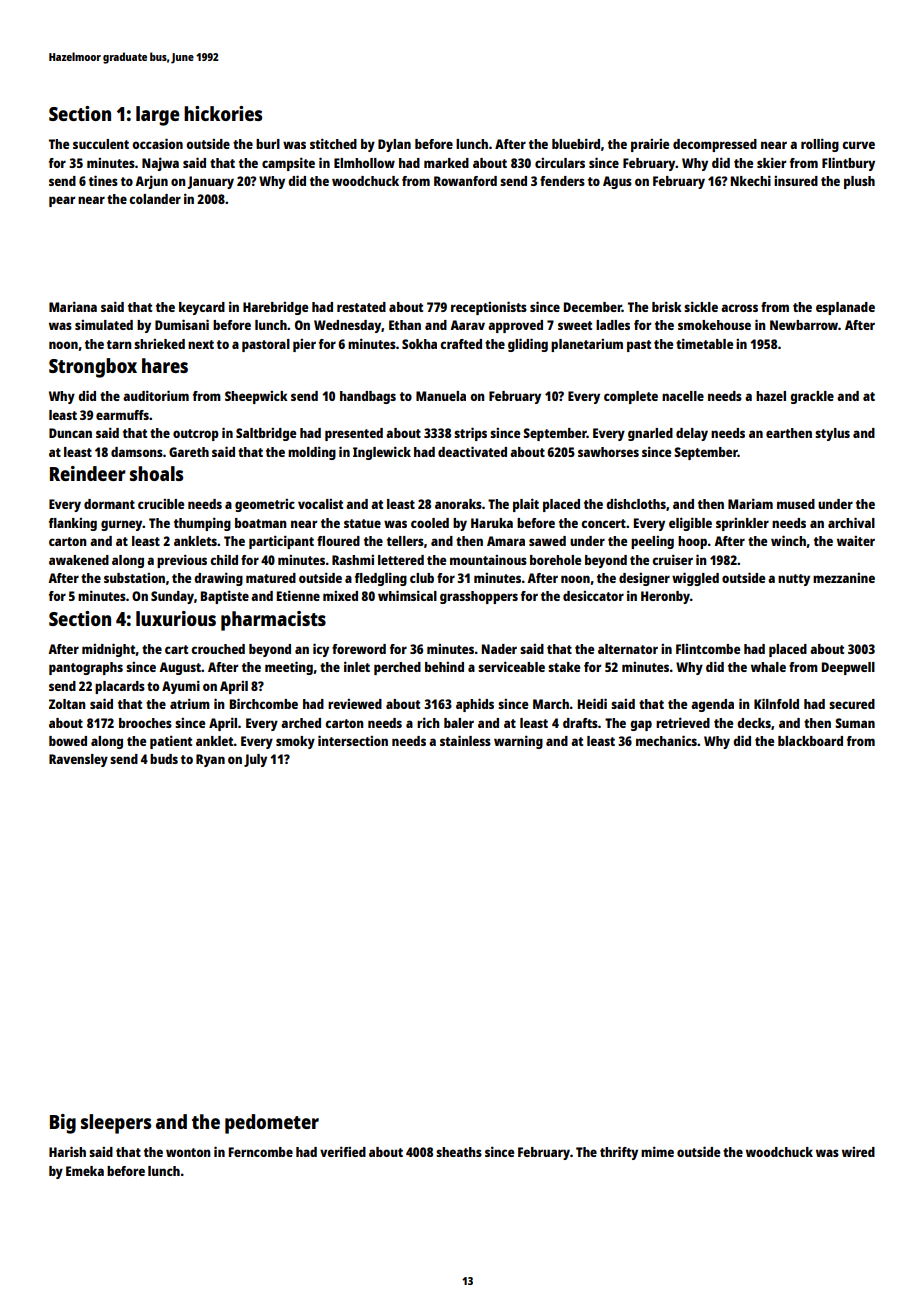  What do you see at coordinates (518, 742) in the image?
I see `warning` at bounding box center [518, 742].
